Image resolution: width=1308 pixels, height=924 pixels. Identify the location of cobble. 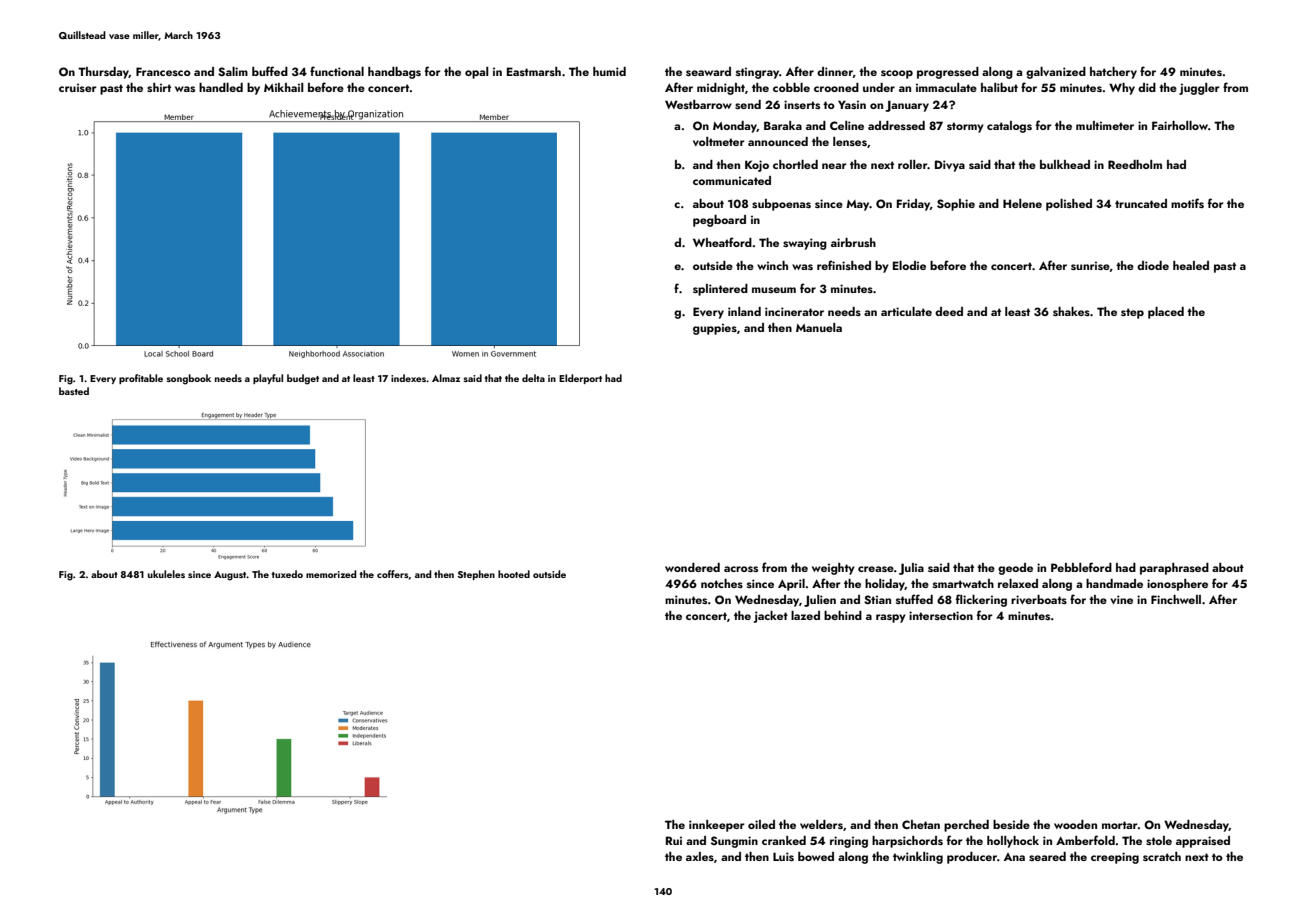
(791, 87).
